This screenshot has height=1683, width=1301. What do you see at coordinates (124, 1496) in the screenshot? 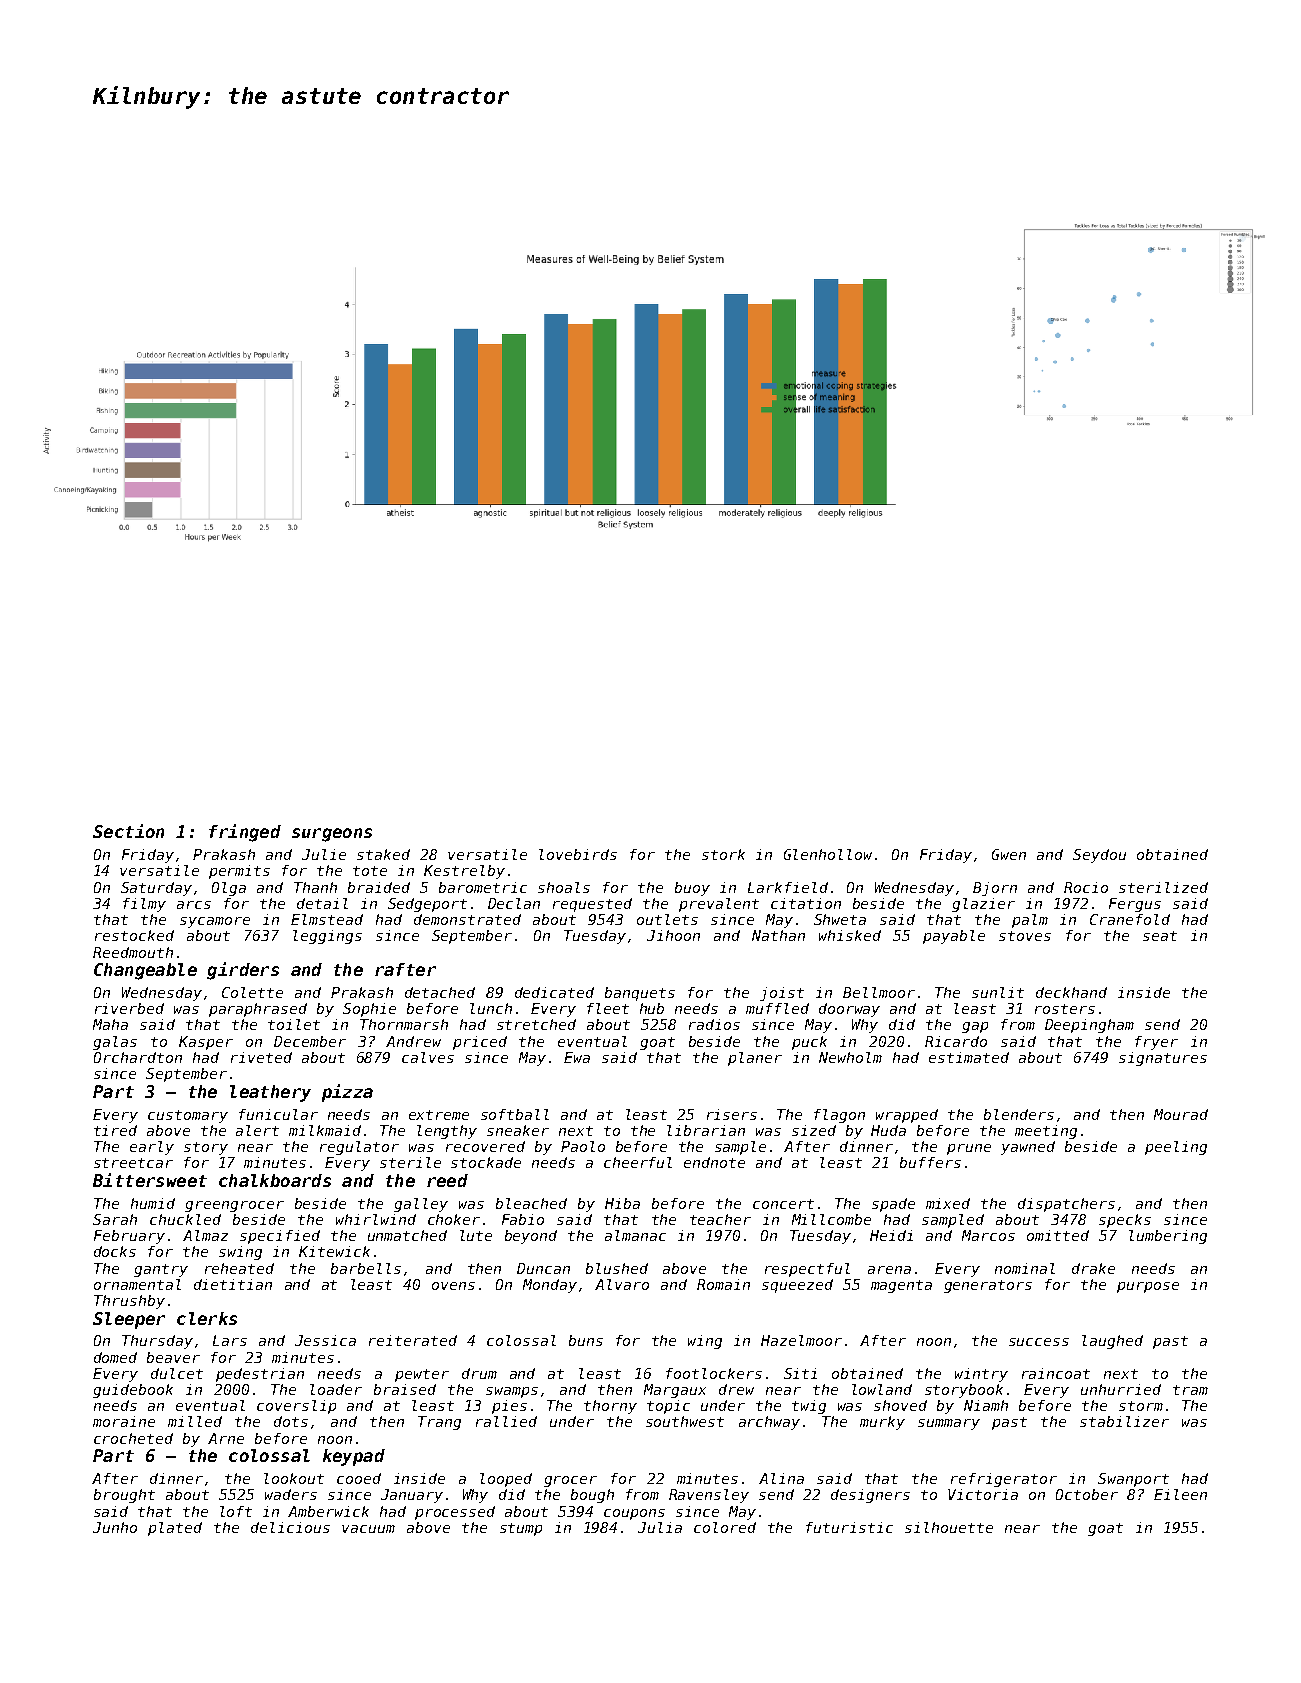
I see `brought` at bounding box center [124, 1496].
